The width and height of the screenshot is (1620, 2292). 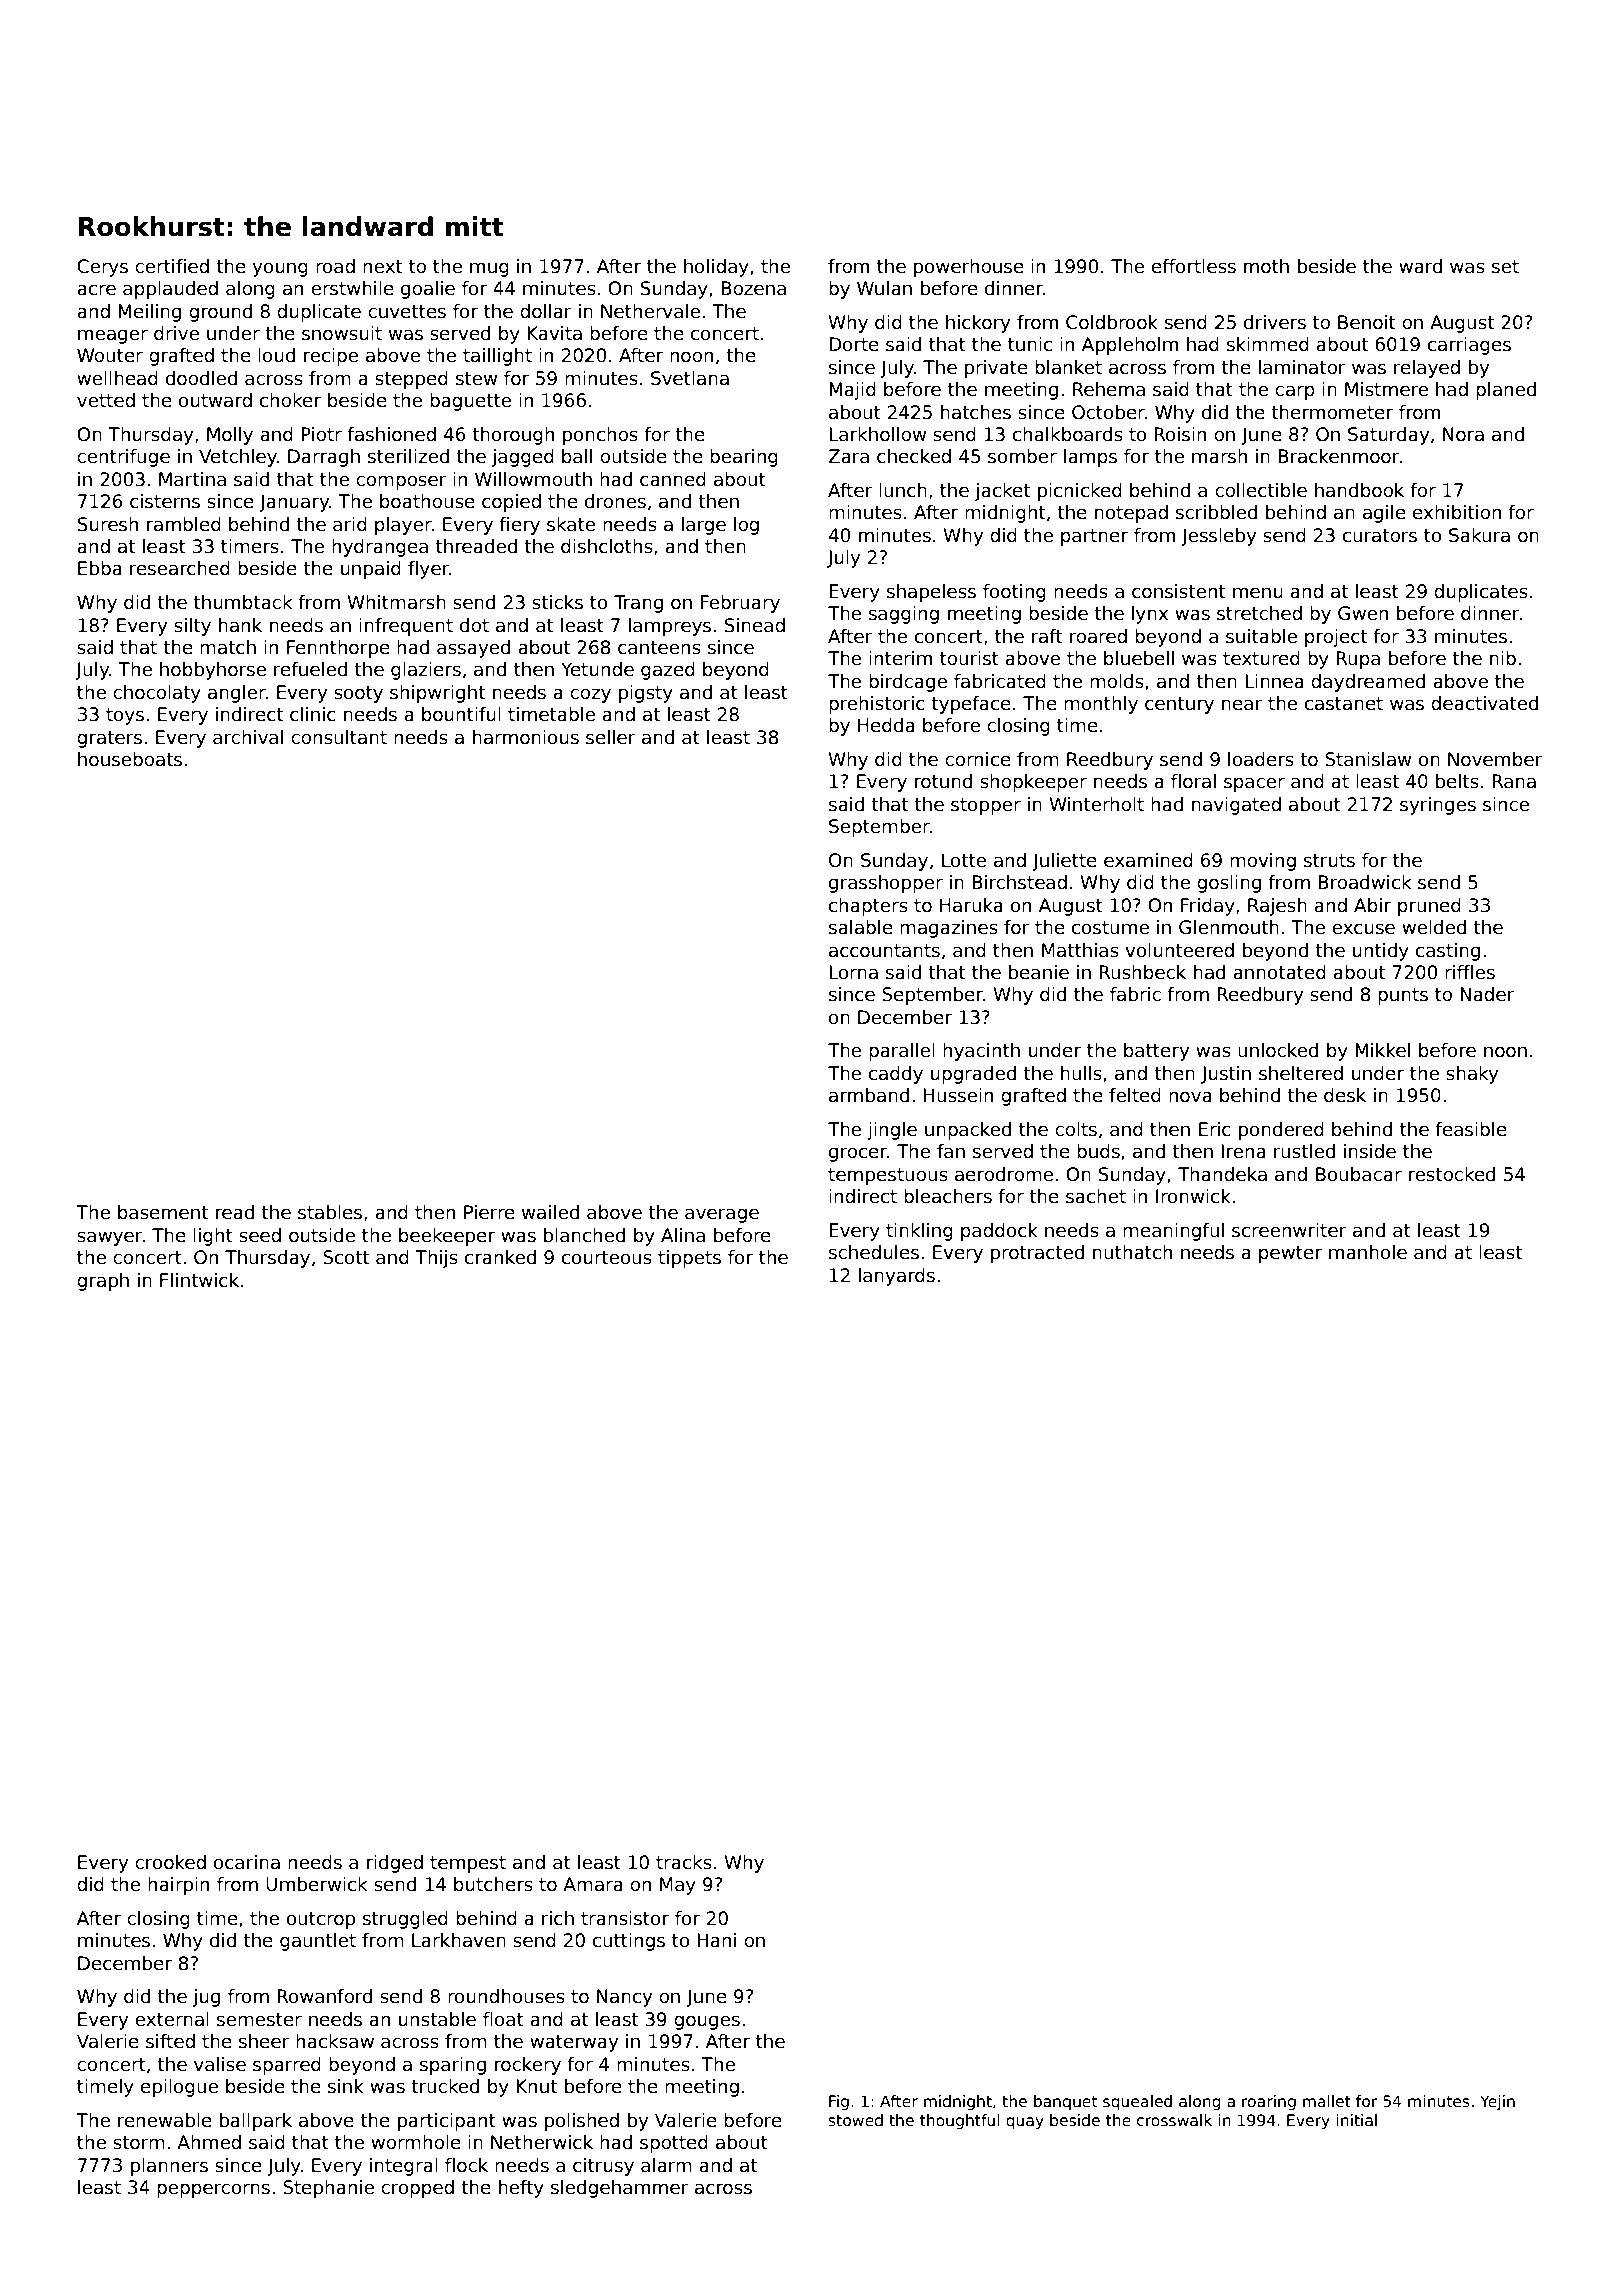 What do you see at coordinates (139, 2143) in the screenshot?
I see `storm` at bounding box center [139, 2143].
